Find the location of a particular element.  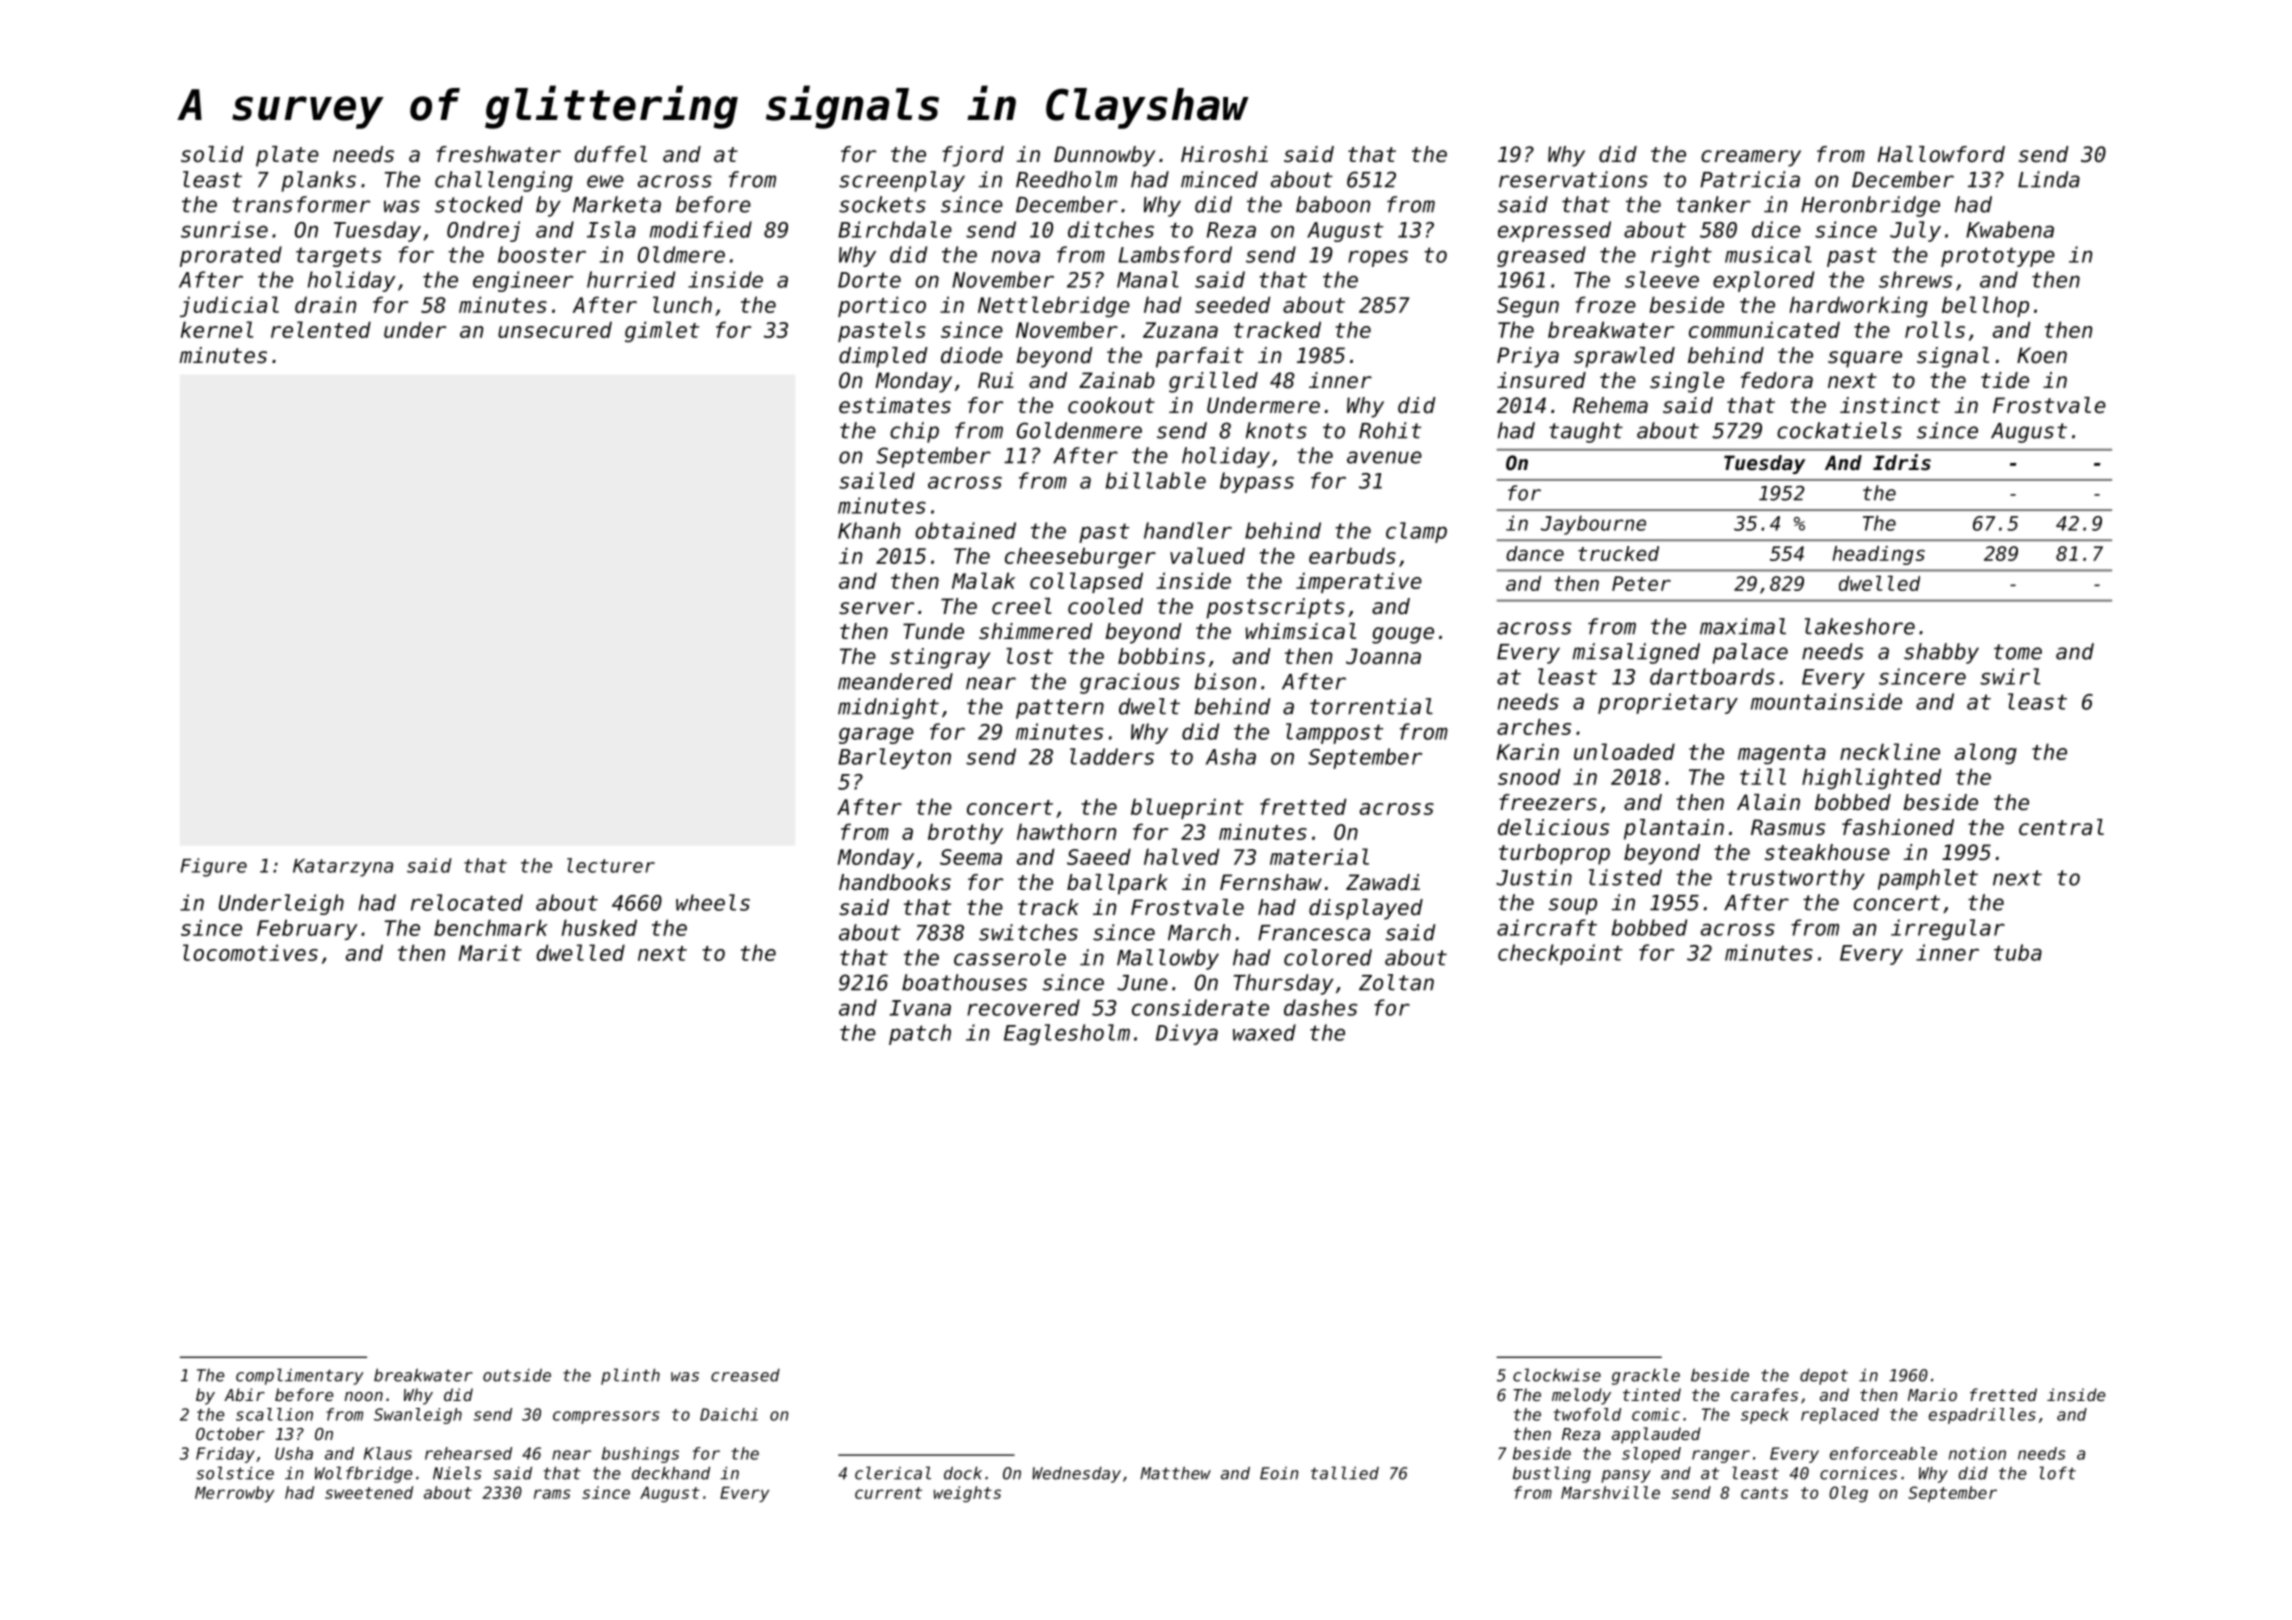

ewe is located at coordinates (605, 181).
